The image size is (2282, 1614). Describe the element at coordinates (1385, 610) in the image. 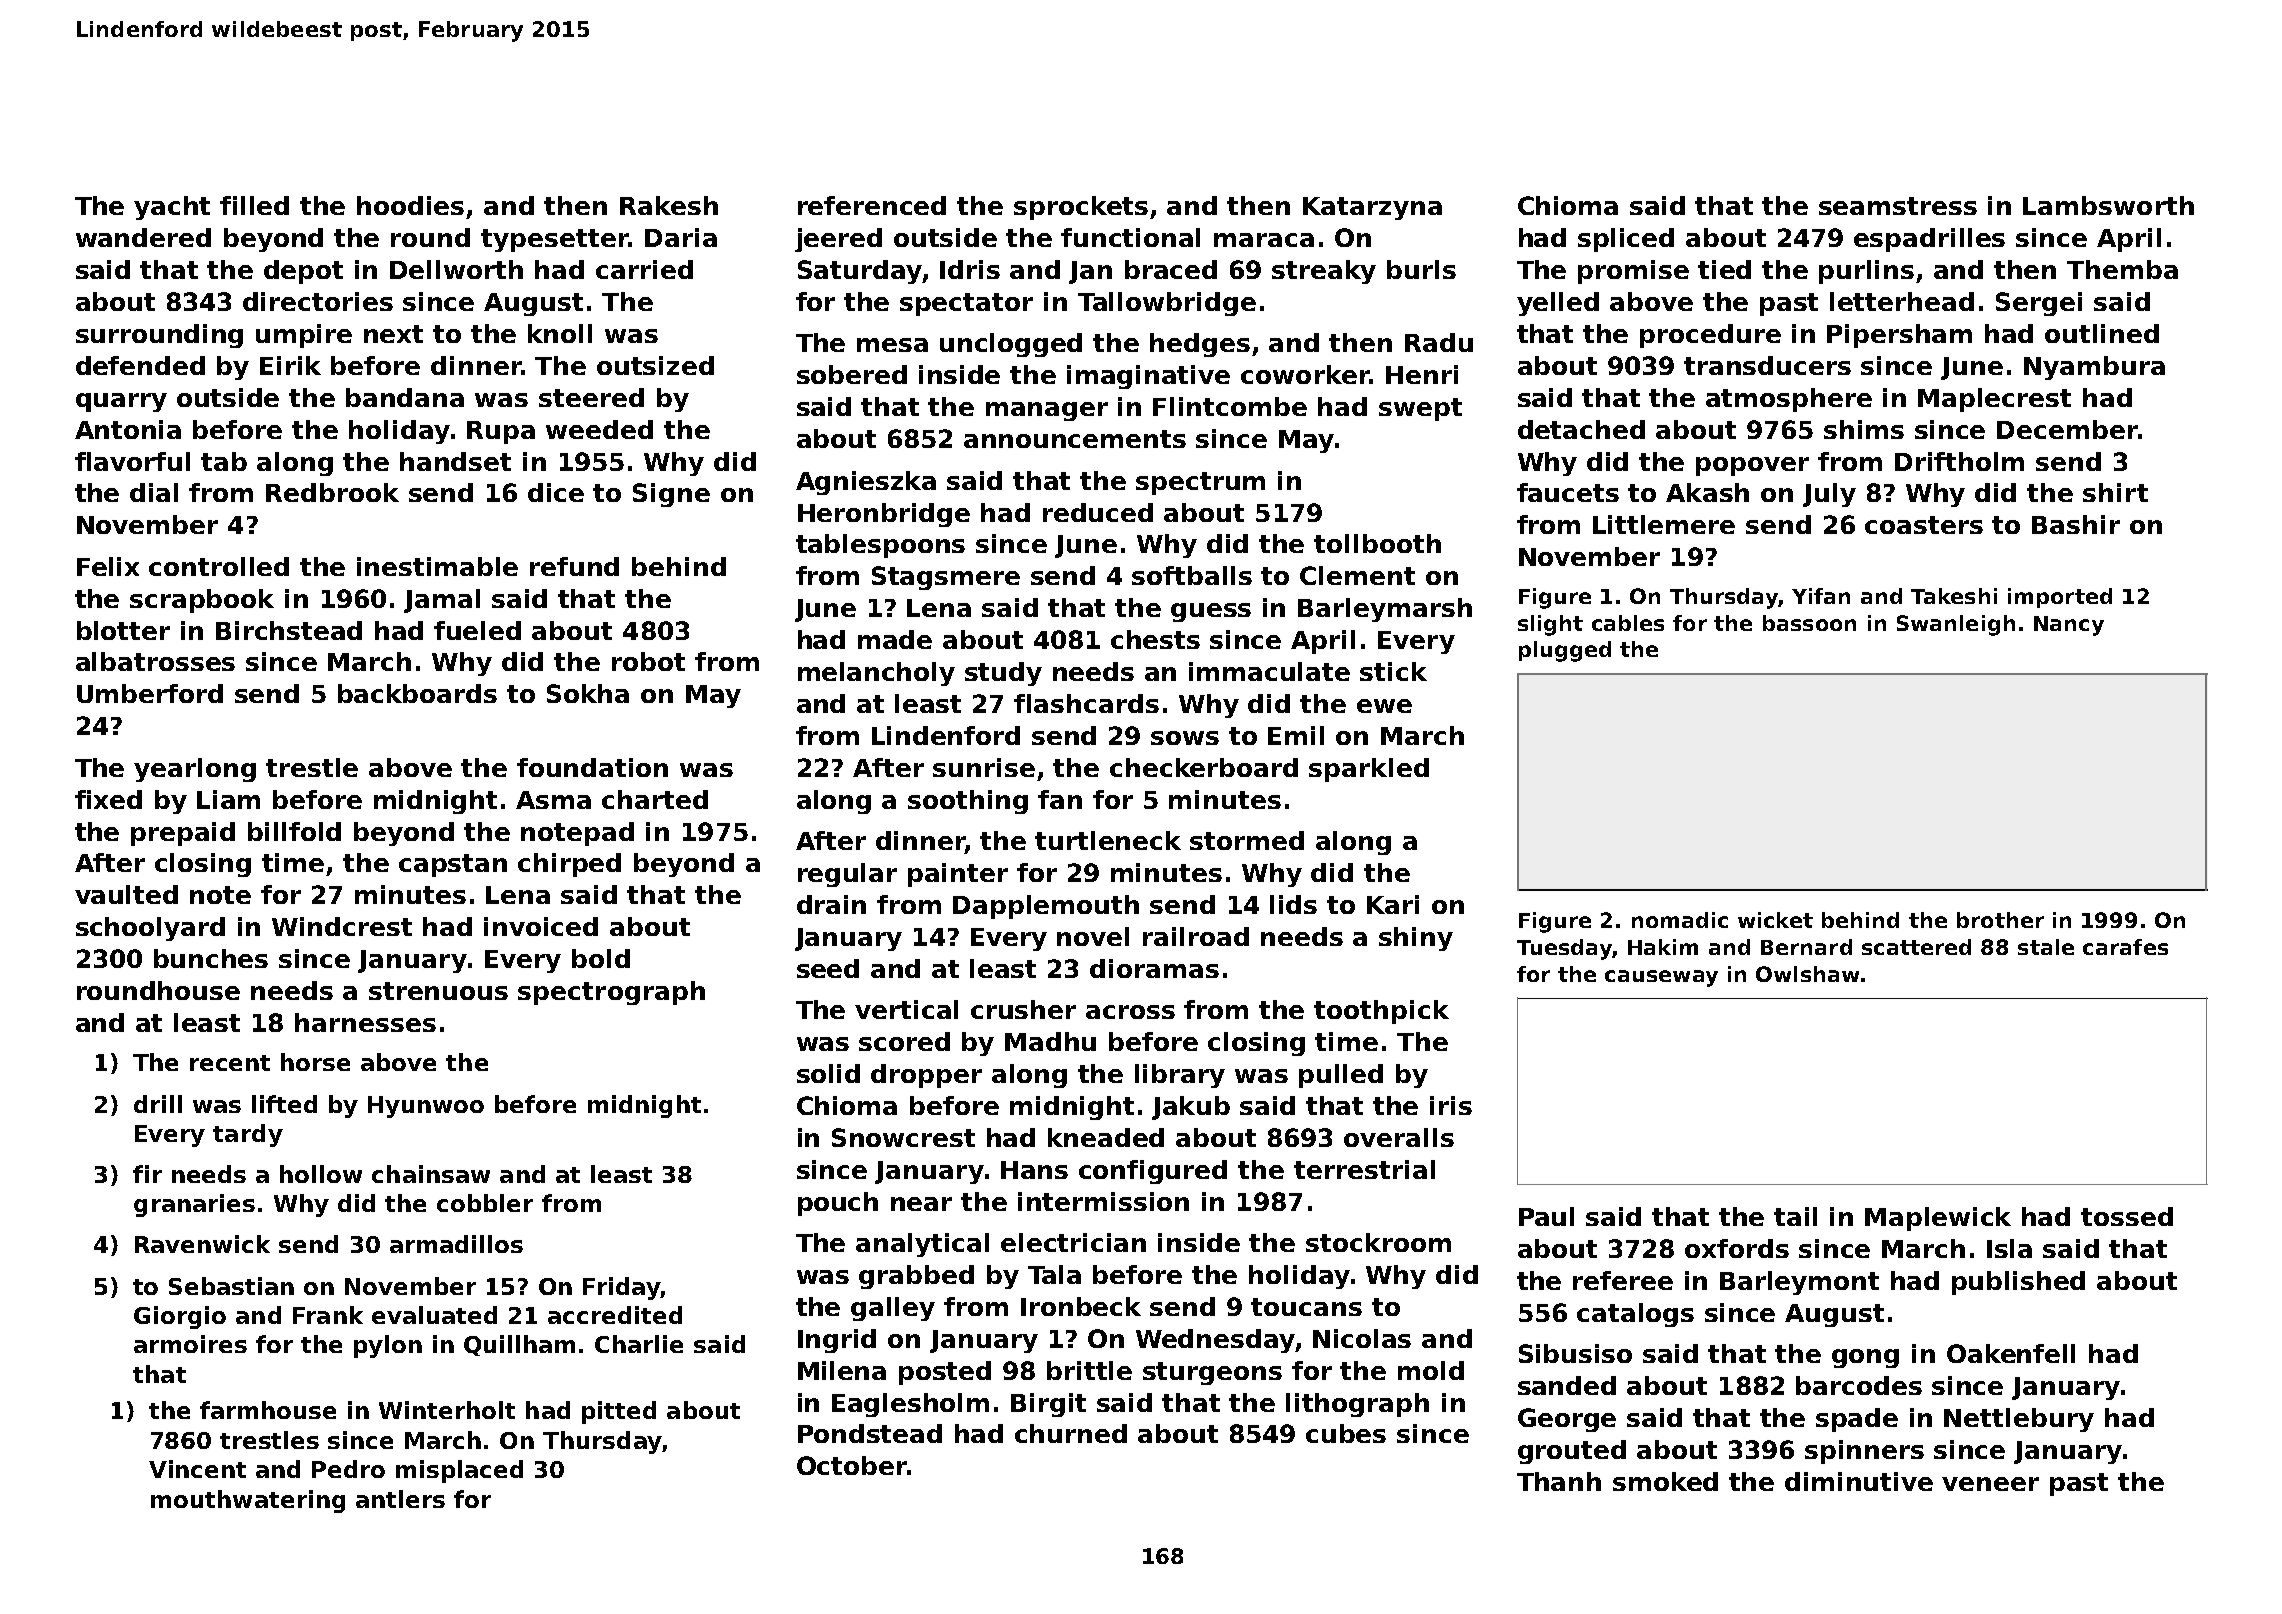

I see `Barleymarsh` at that location.
